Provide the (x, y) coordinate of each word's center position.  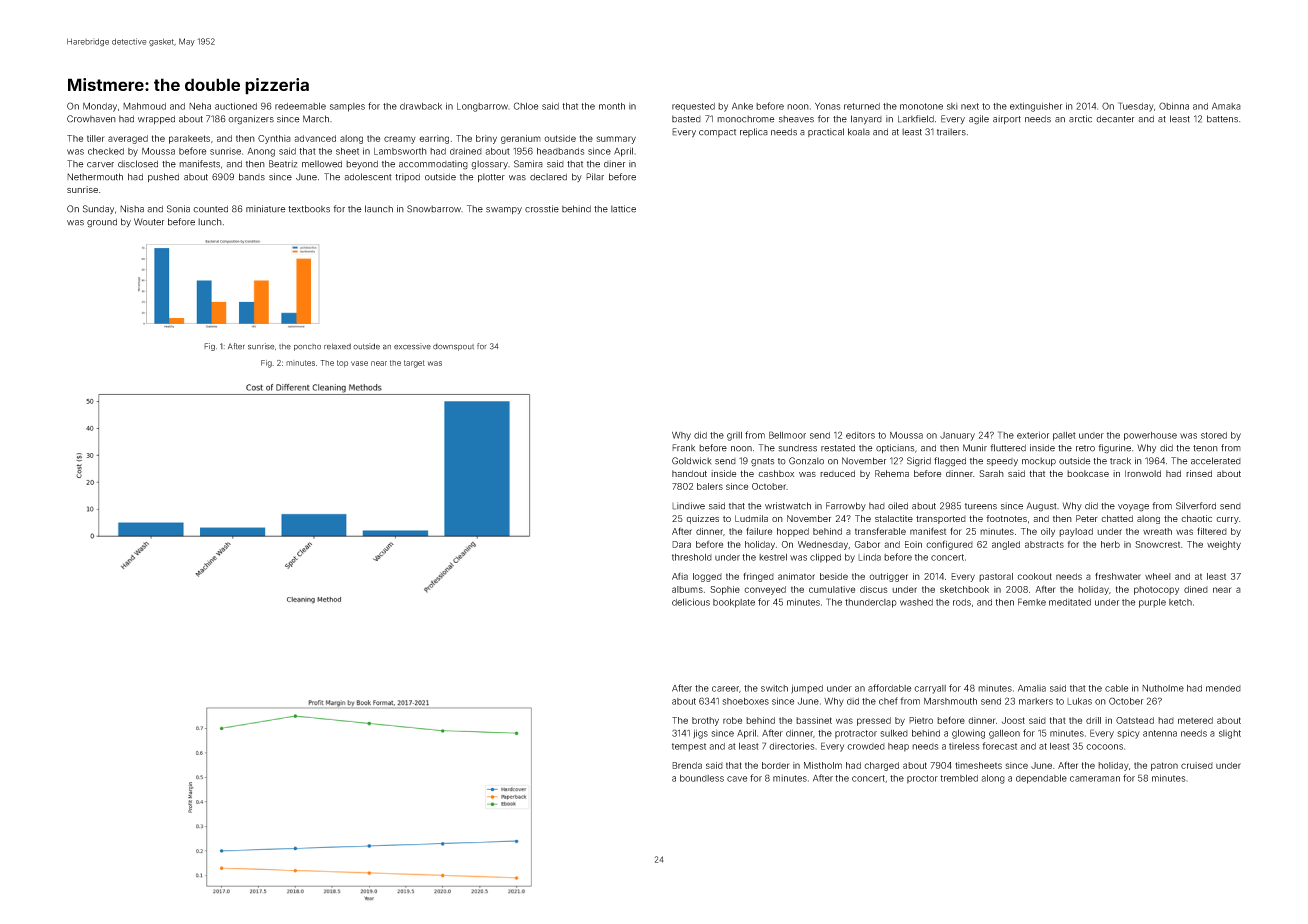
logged (707, 577)
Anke (742, 106)
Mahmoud (144, 106)
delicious (691, 602)
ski (952, 106)
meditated (1070, 602)
